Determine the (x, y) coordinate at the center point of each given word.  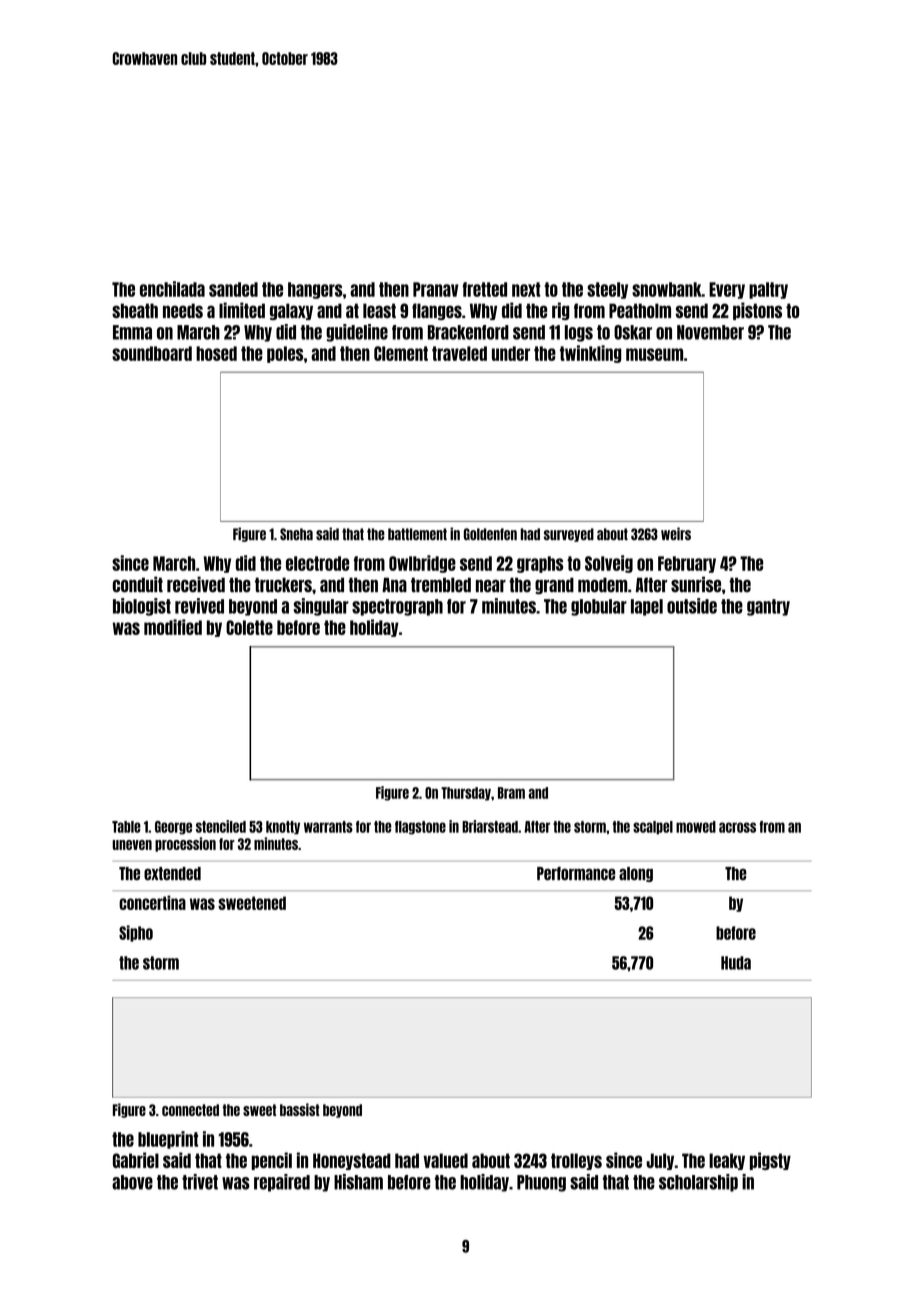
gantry (768, 607)
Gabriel (136, 1160)
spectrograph (397, 607)
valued (445, 1160)
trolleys (576, 1161)
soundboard (152, 353)
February (687, 564)
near (491, 586)
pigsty (770, 1161)
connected (190, 1110)
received (196, 584)
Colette (249, 627)
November (710, 332)
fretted (485, 289)
